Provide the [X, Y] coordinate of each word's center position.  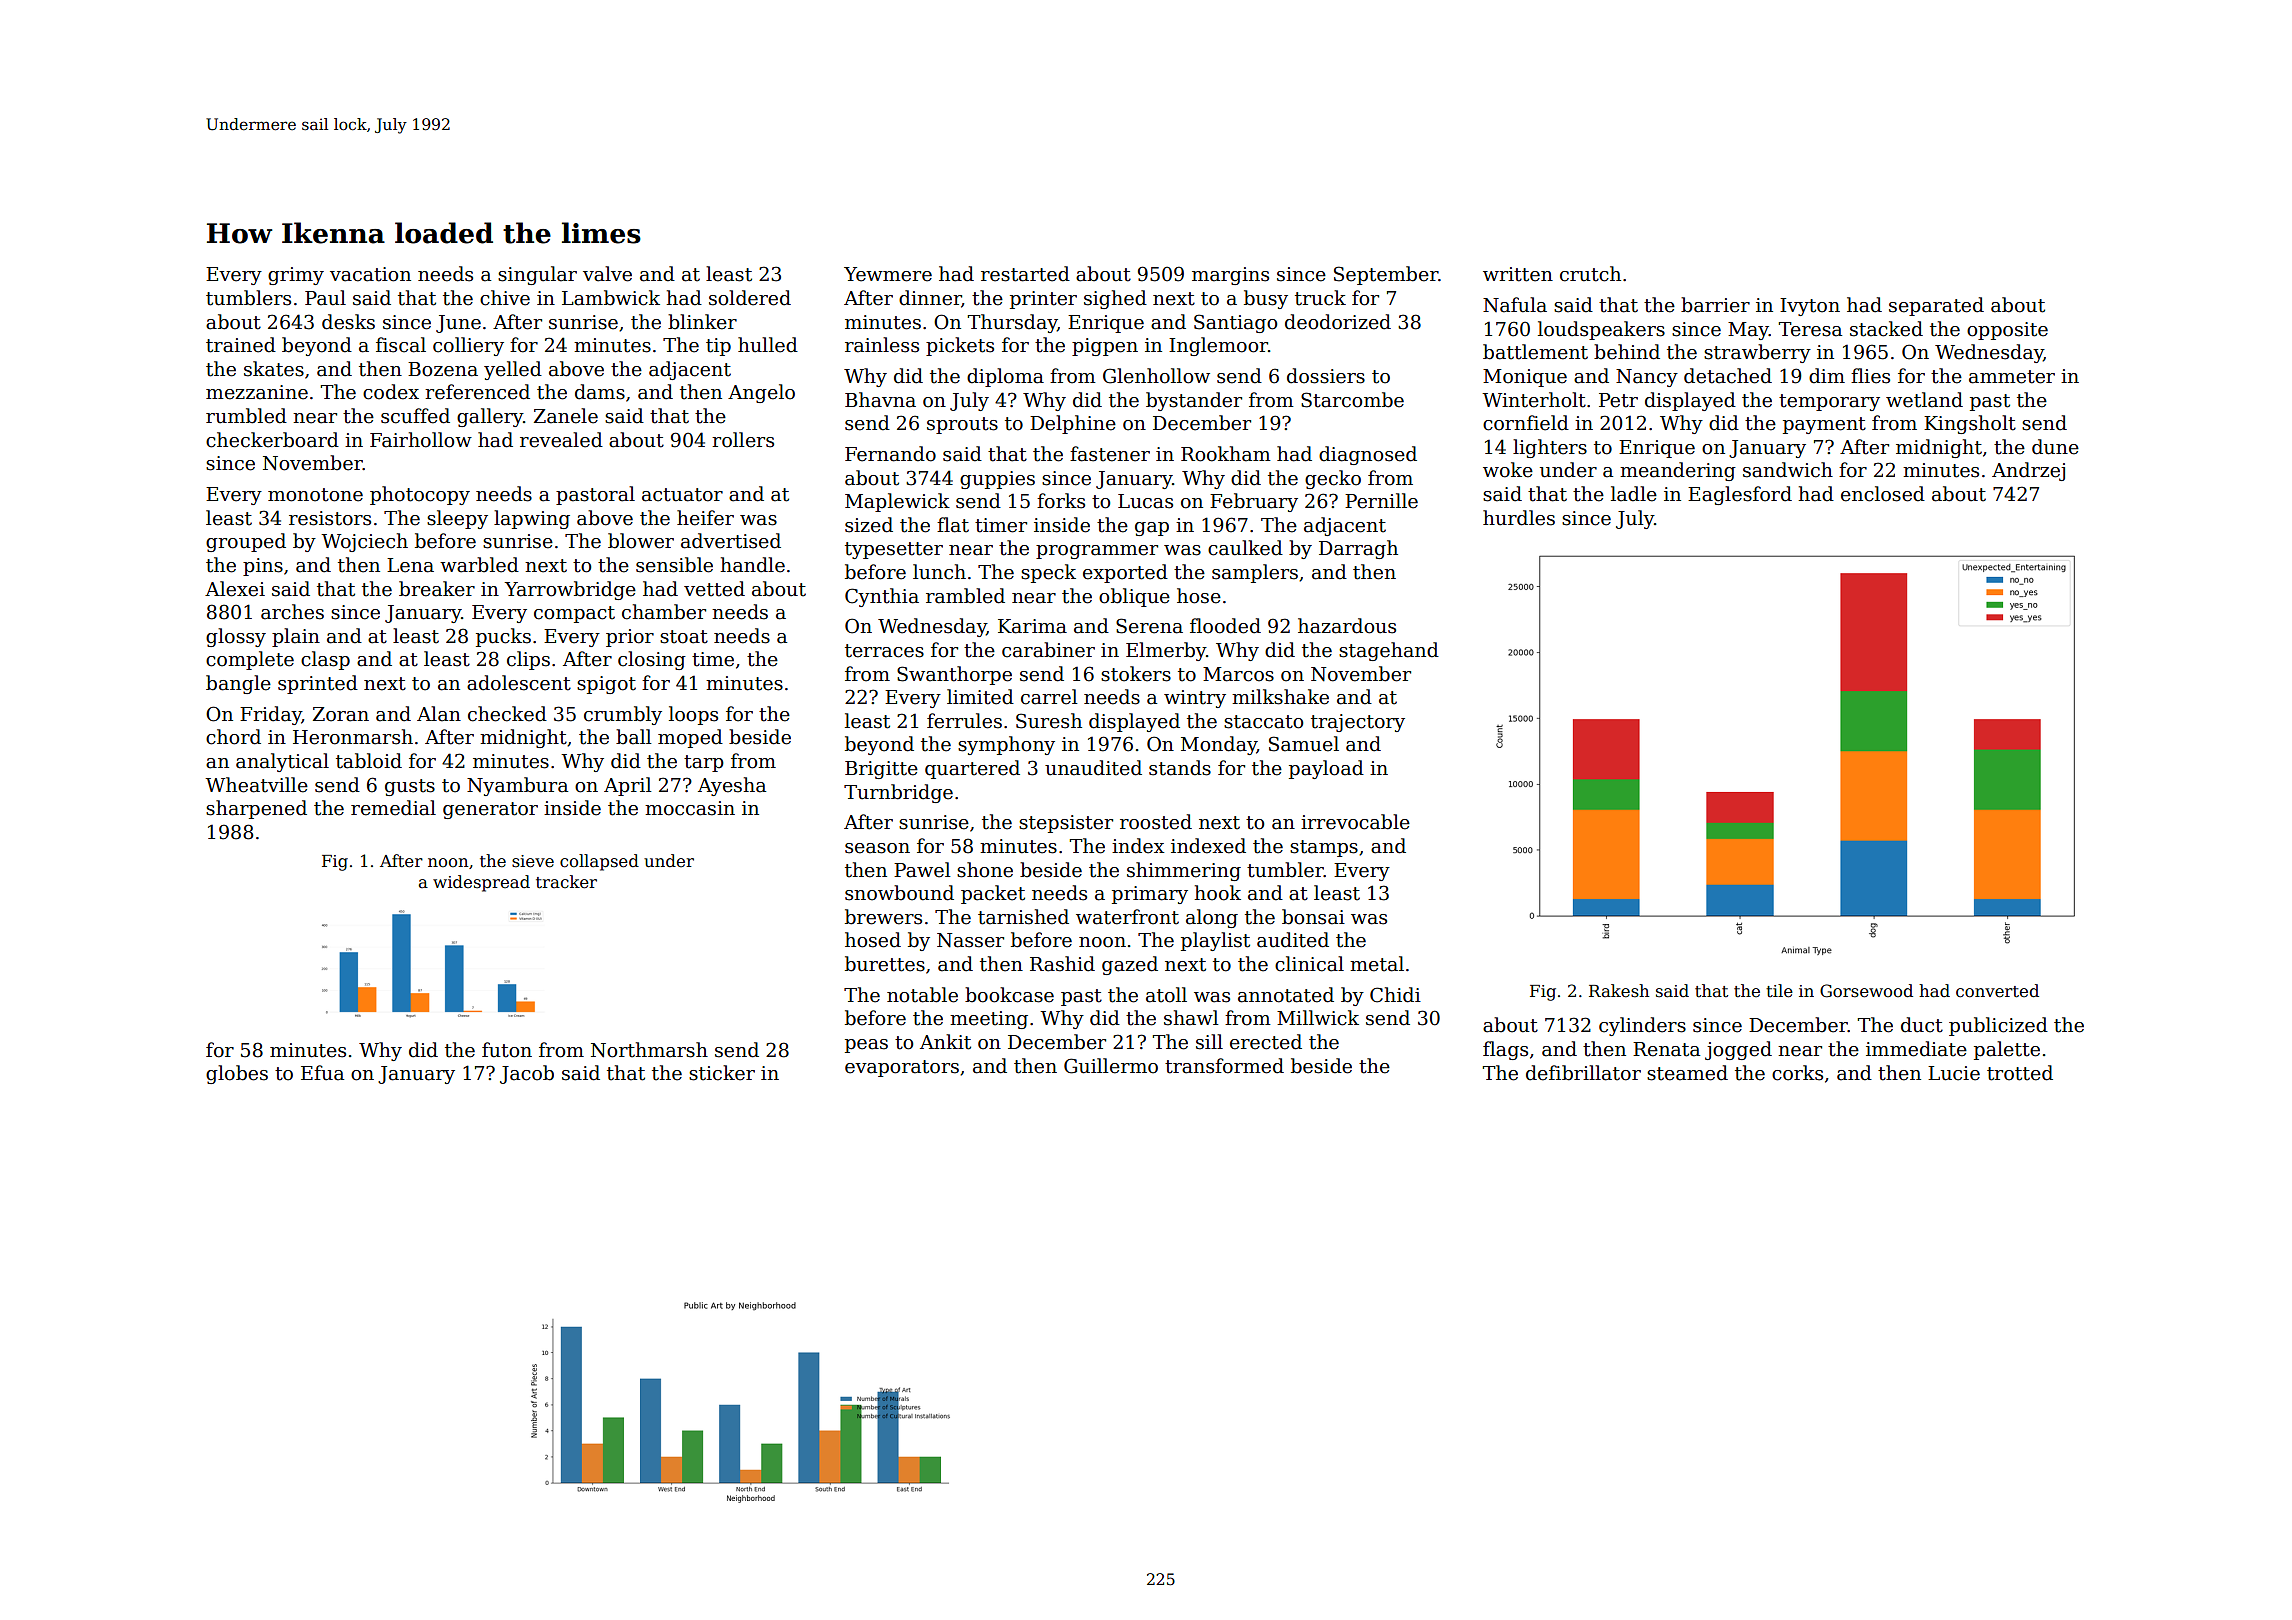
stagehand [1389, 651]
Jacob [527, 1074]
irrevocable [1355, 822]
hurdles [1519, 518]
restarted [1025, 274]
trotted [2020, 1073]
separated [1936, 306]
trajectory [1358, 723]
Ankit [945, 1042]
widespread [481, 883]
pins [263, 567]
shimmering [1184, 871]
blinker [702, 322]
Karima [1032, 626]
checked [507, 714]
